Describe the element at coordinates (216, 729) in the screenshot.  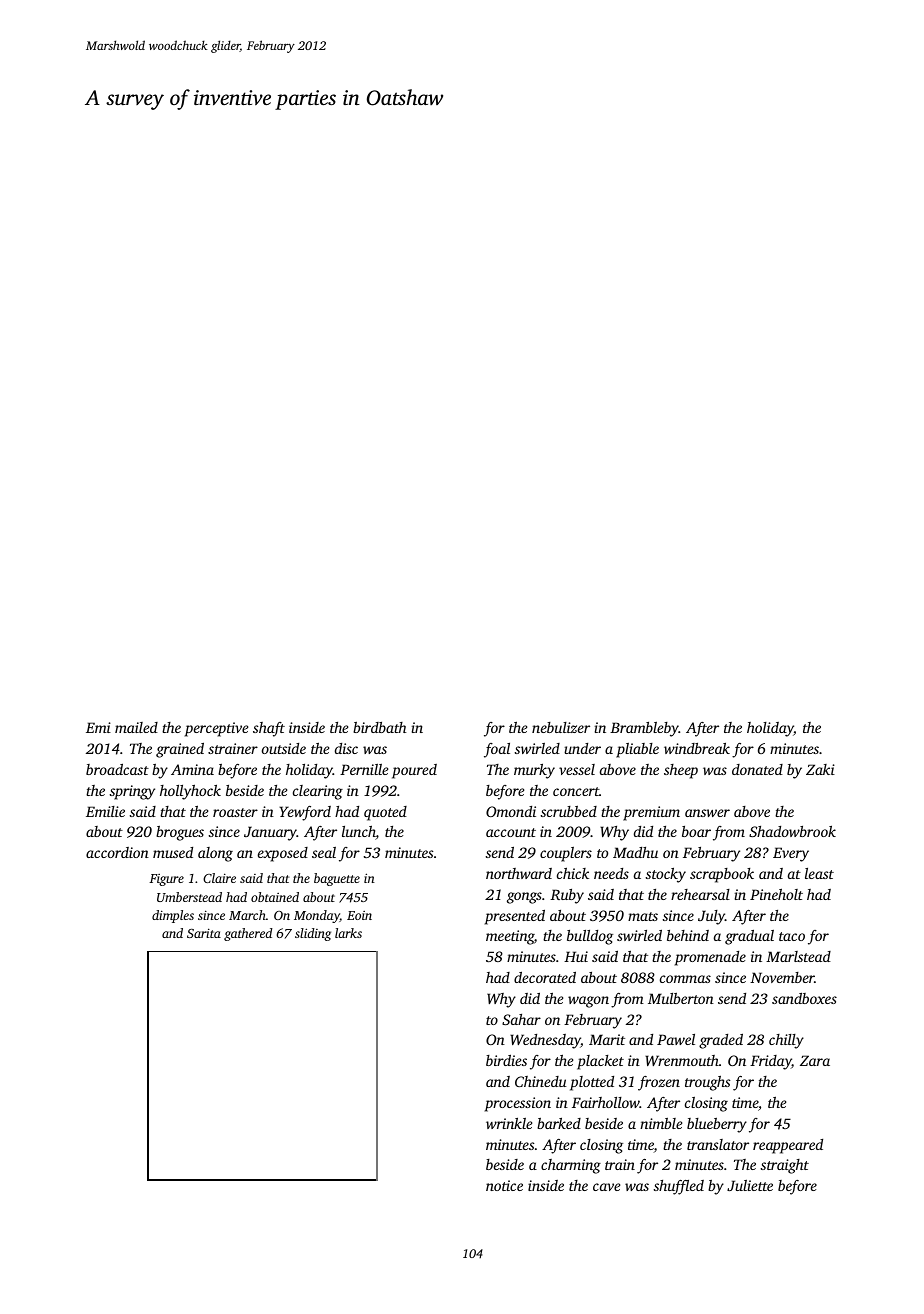
I see `perceptive` at that location.
